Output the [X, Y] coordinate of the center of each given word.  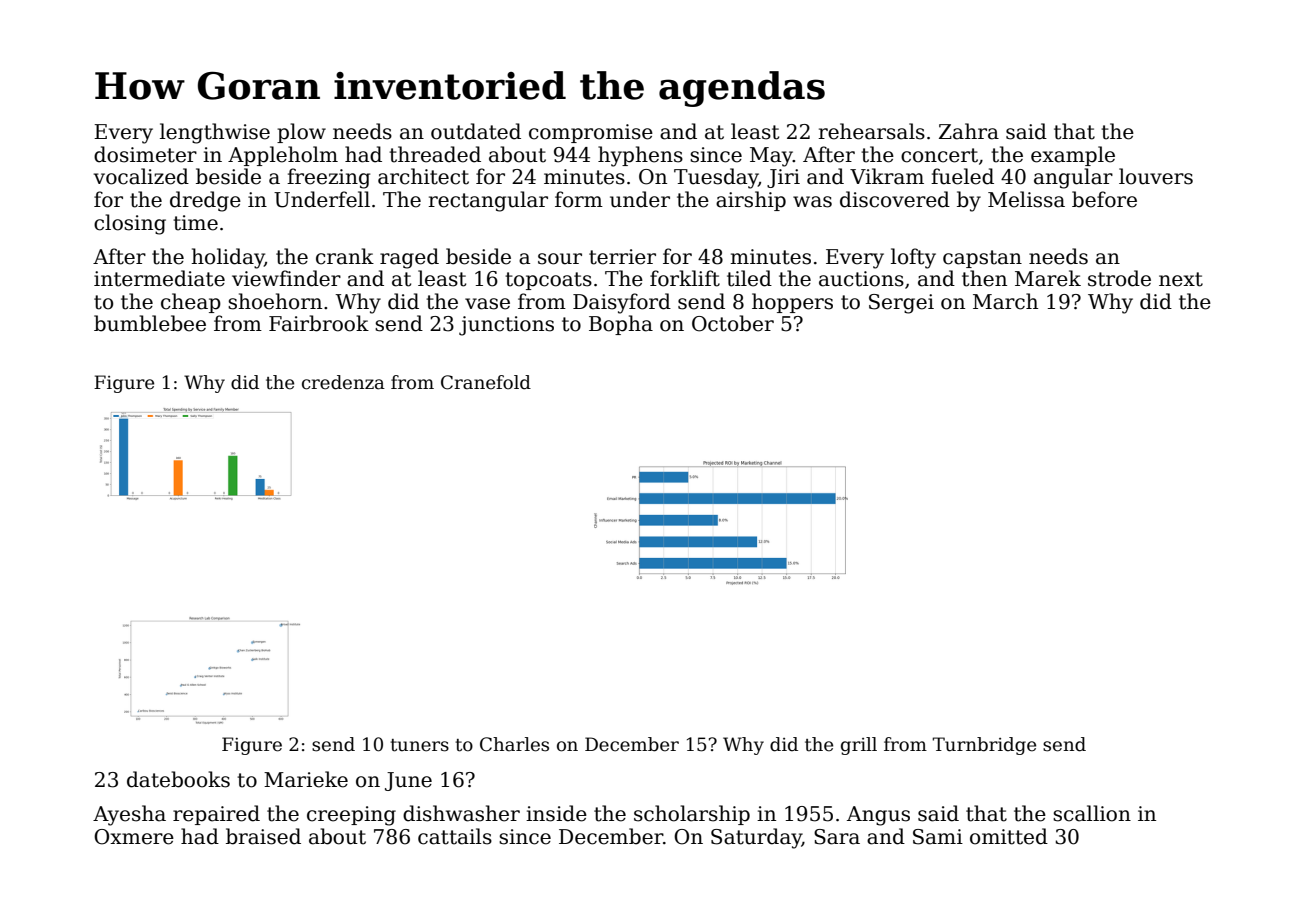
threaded [435, 154]
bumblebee [150, 323]
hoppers [792, 303]
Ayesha [129, 815]
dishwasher [461, 813]
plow [301, 133]
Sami [938, 837]
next [1181, 279]
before [1104, 199]
